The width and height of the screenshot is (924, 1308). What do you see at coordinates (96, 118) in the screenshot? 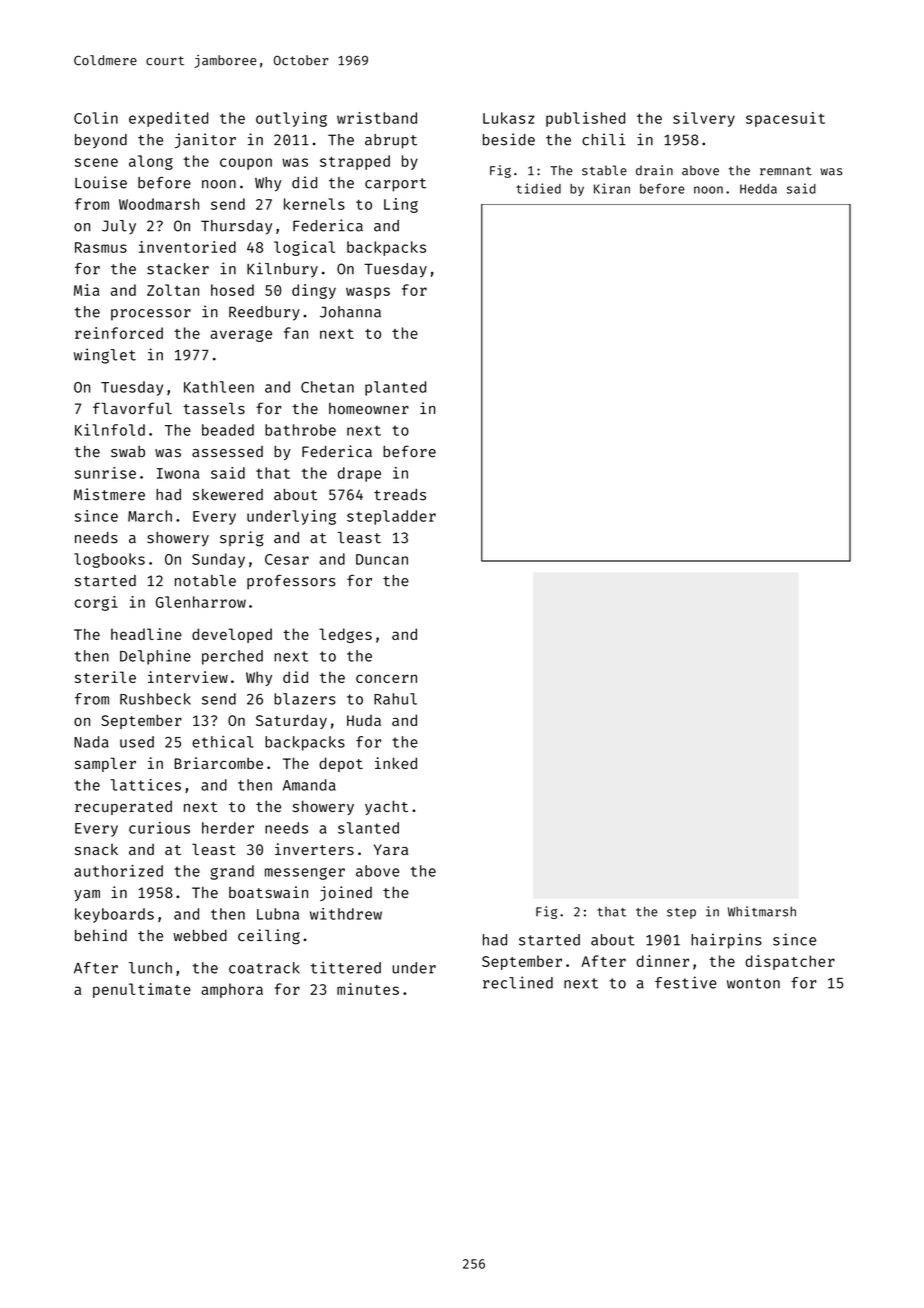
I see `Colin` at bounding box center [96, 118].
